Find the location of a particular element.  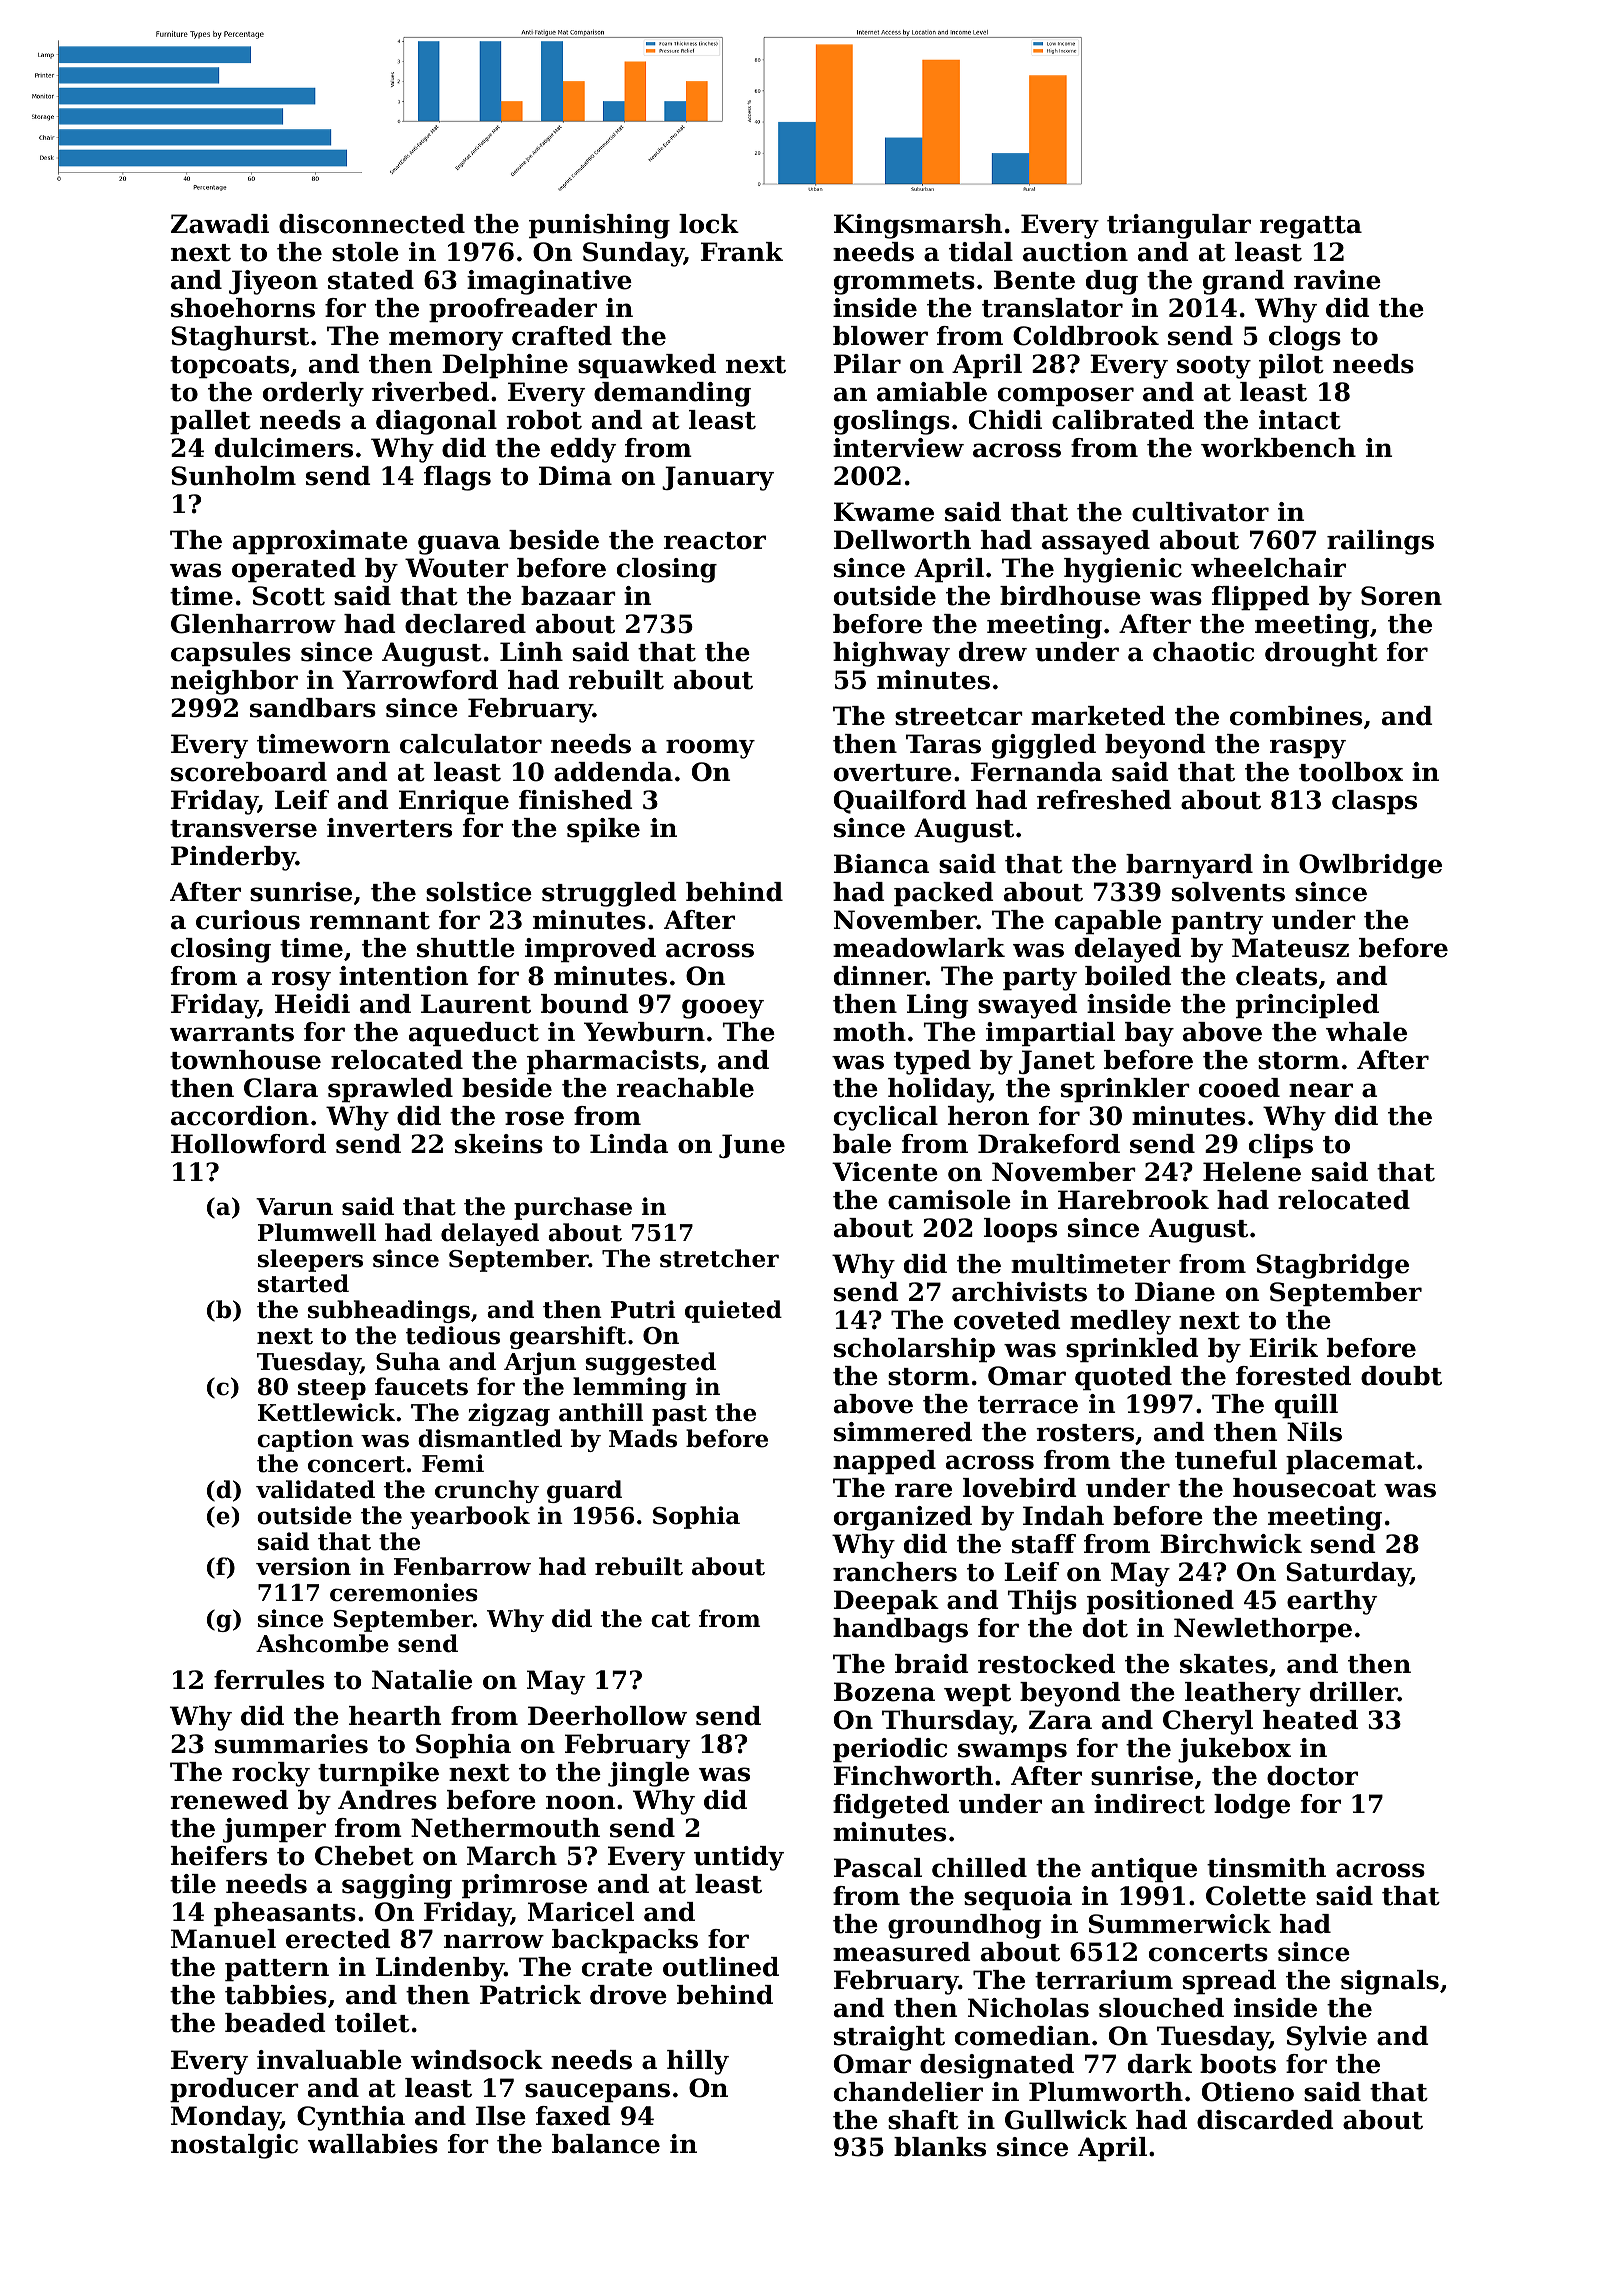

triangular is located at coordinates (1179, 226).
